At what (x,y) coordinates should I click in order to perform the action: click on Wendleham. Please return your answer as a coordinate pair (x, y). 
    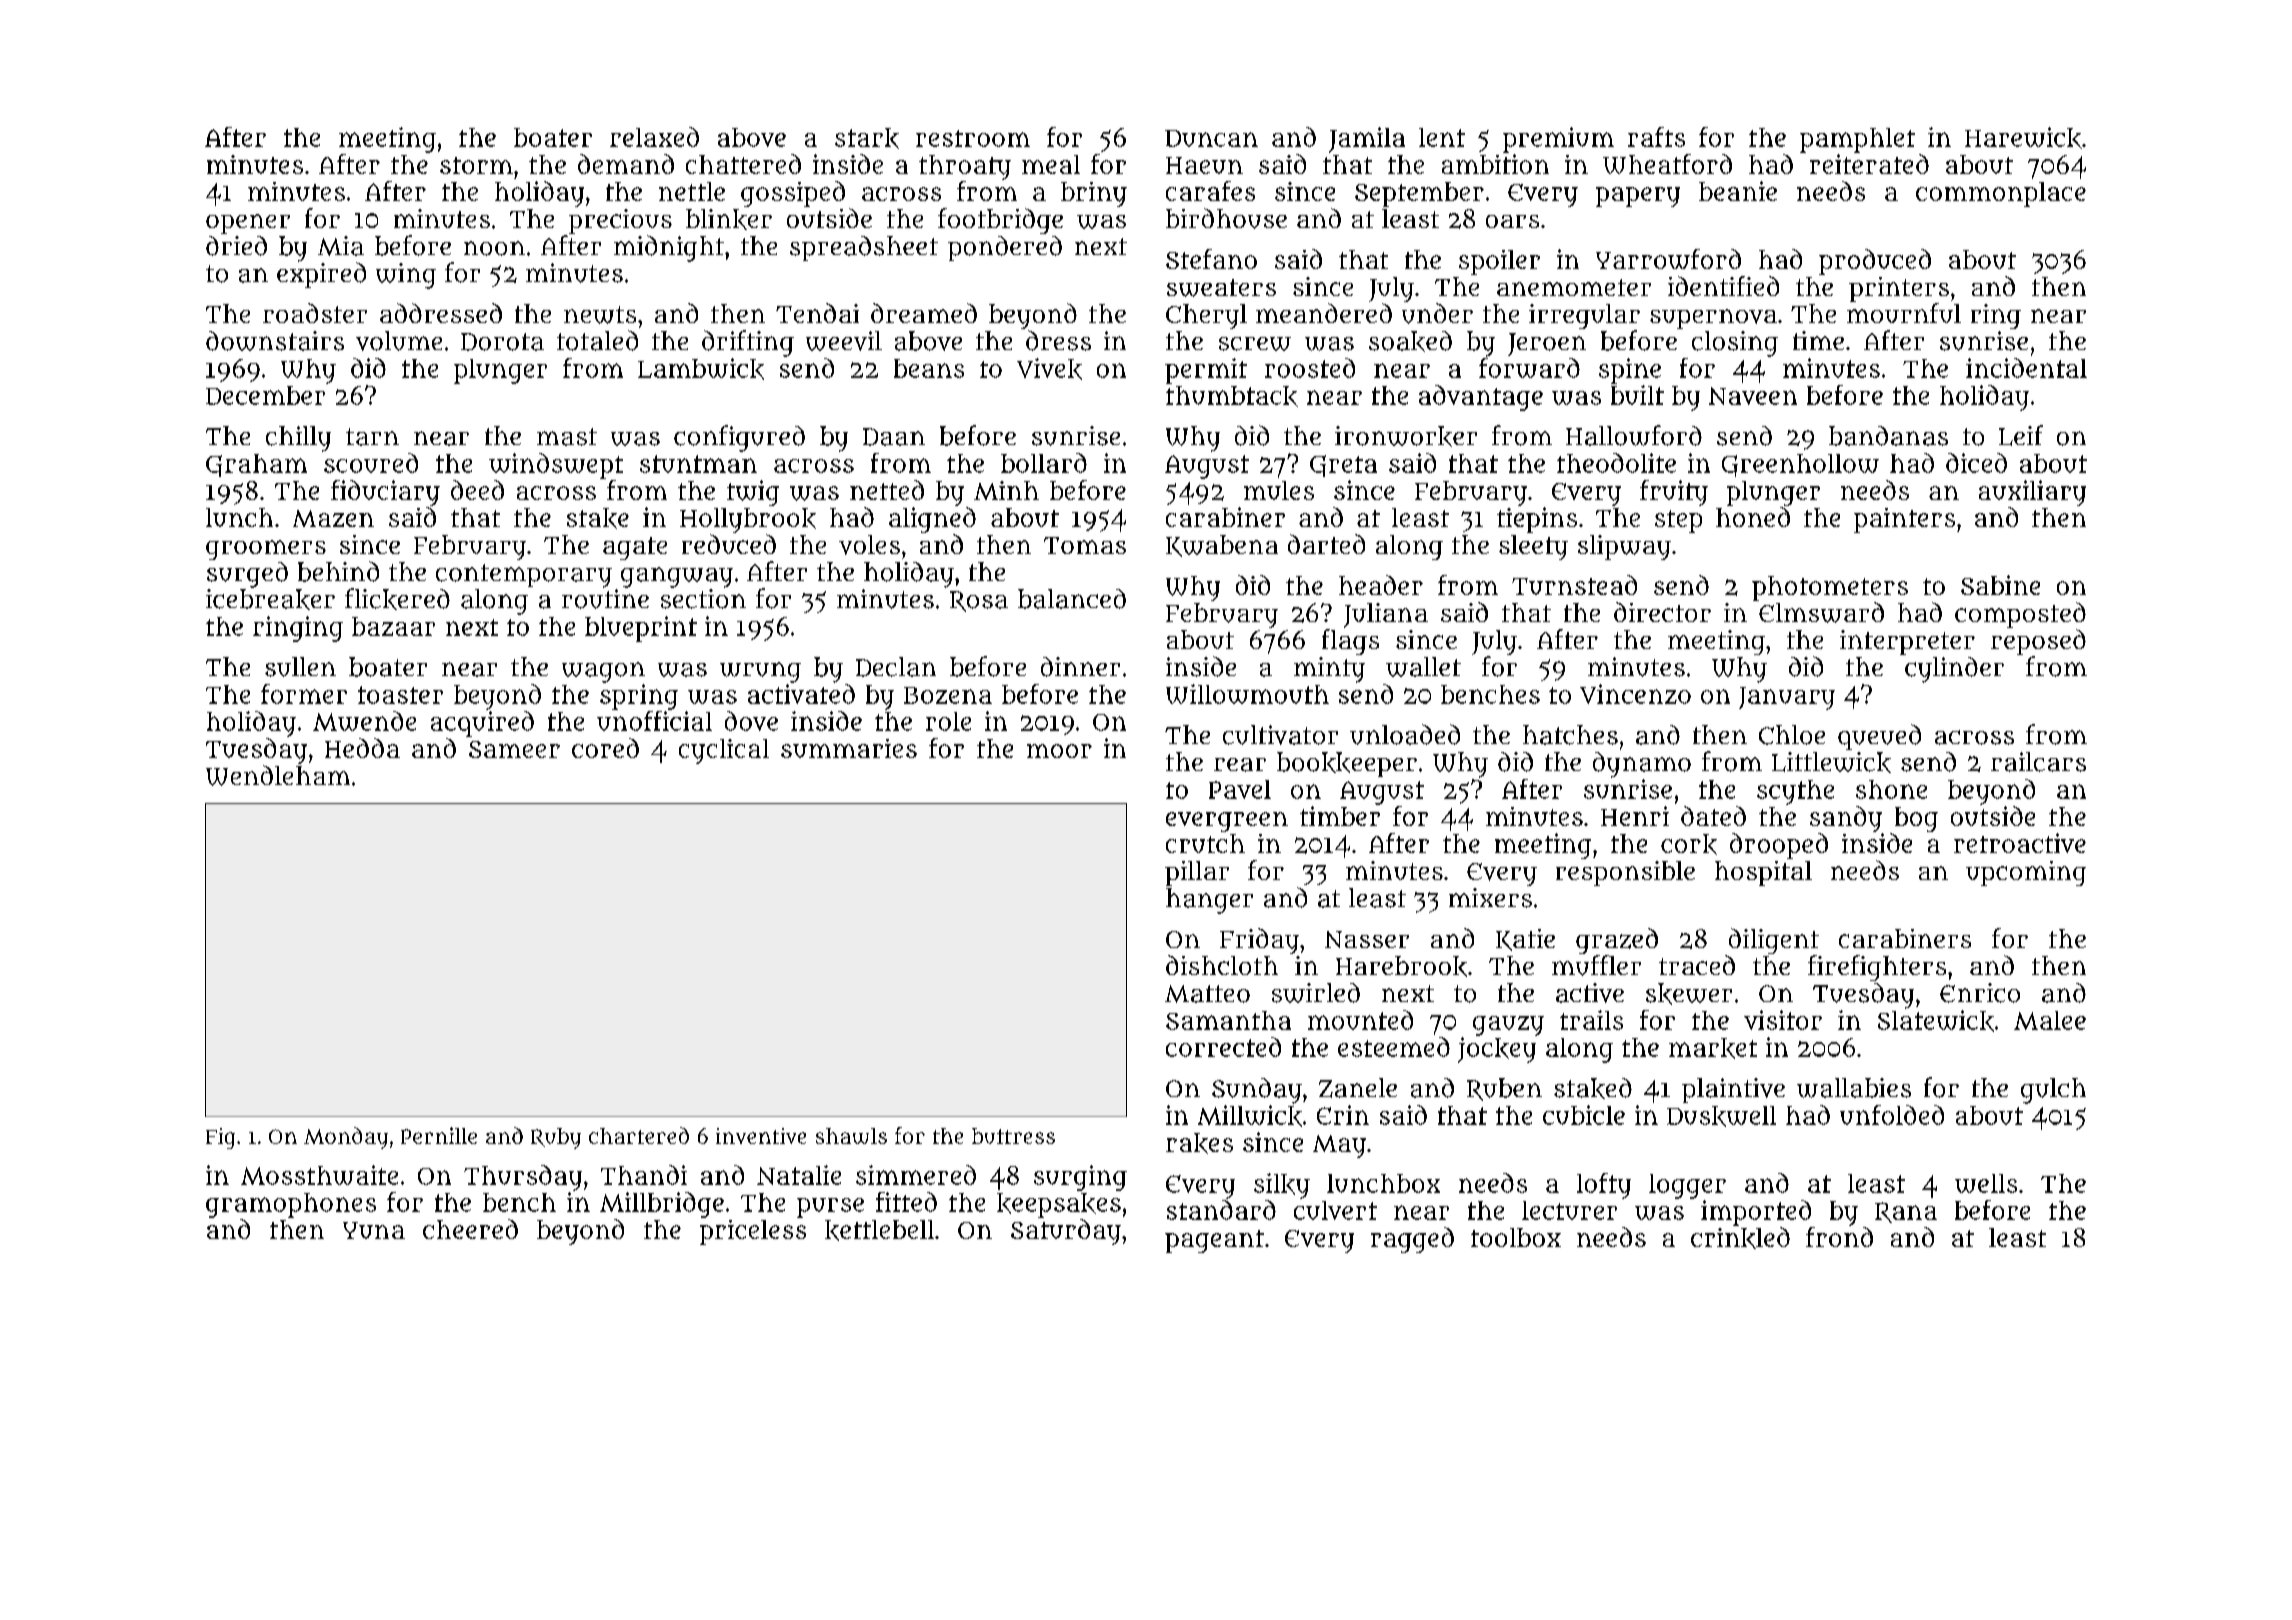
    Looking at the image, I should click on (278, 775).
